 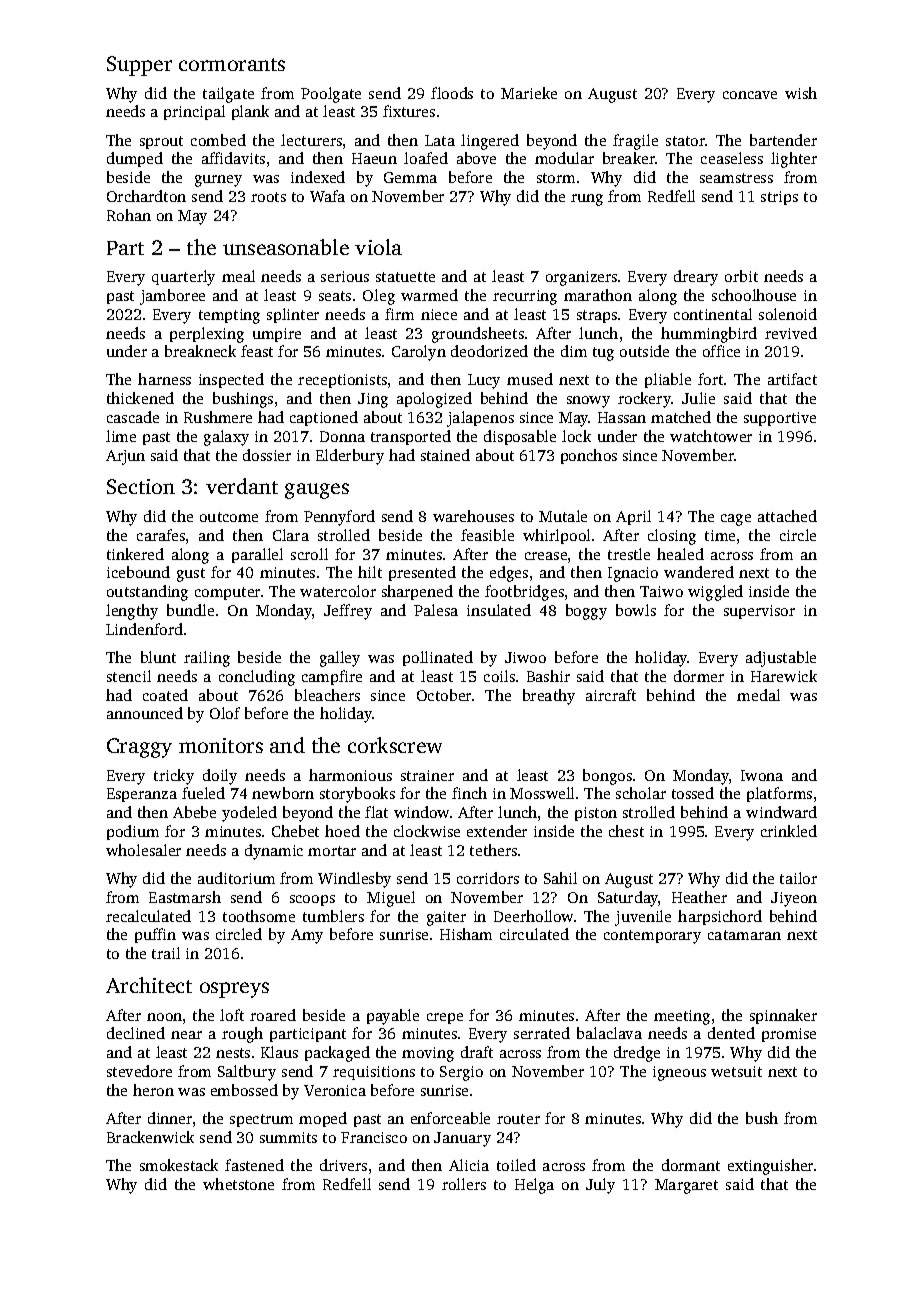 What do you see at coordinates (750, 95) in the screenshot?
I see `concave` at bounding box center [750, 95].
